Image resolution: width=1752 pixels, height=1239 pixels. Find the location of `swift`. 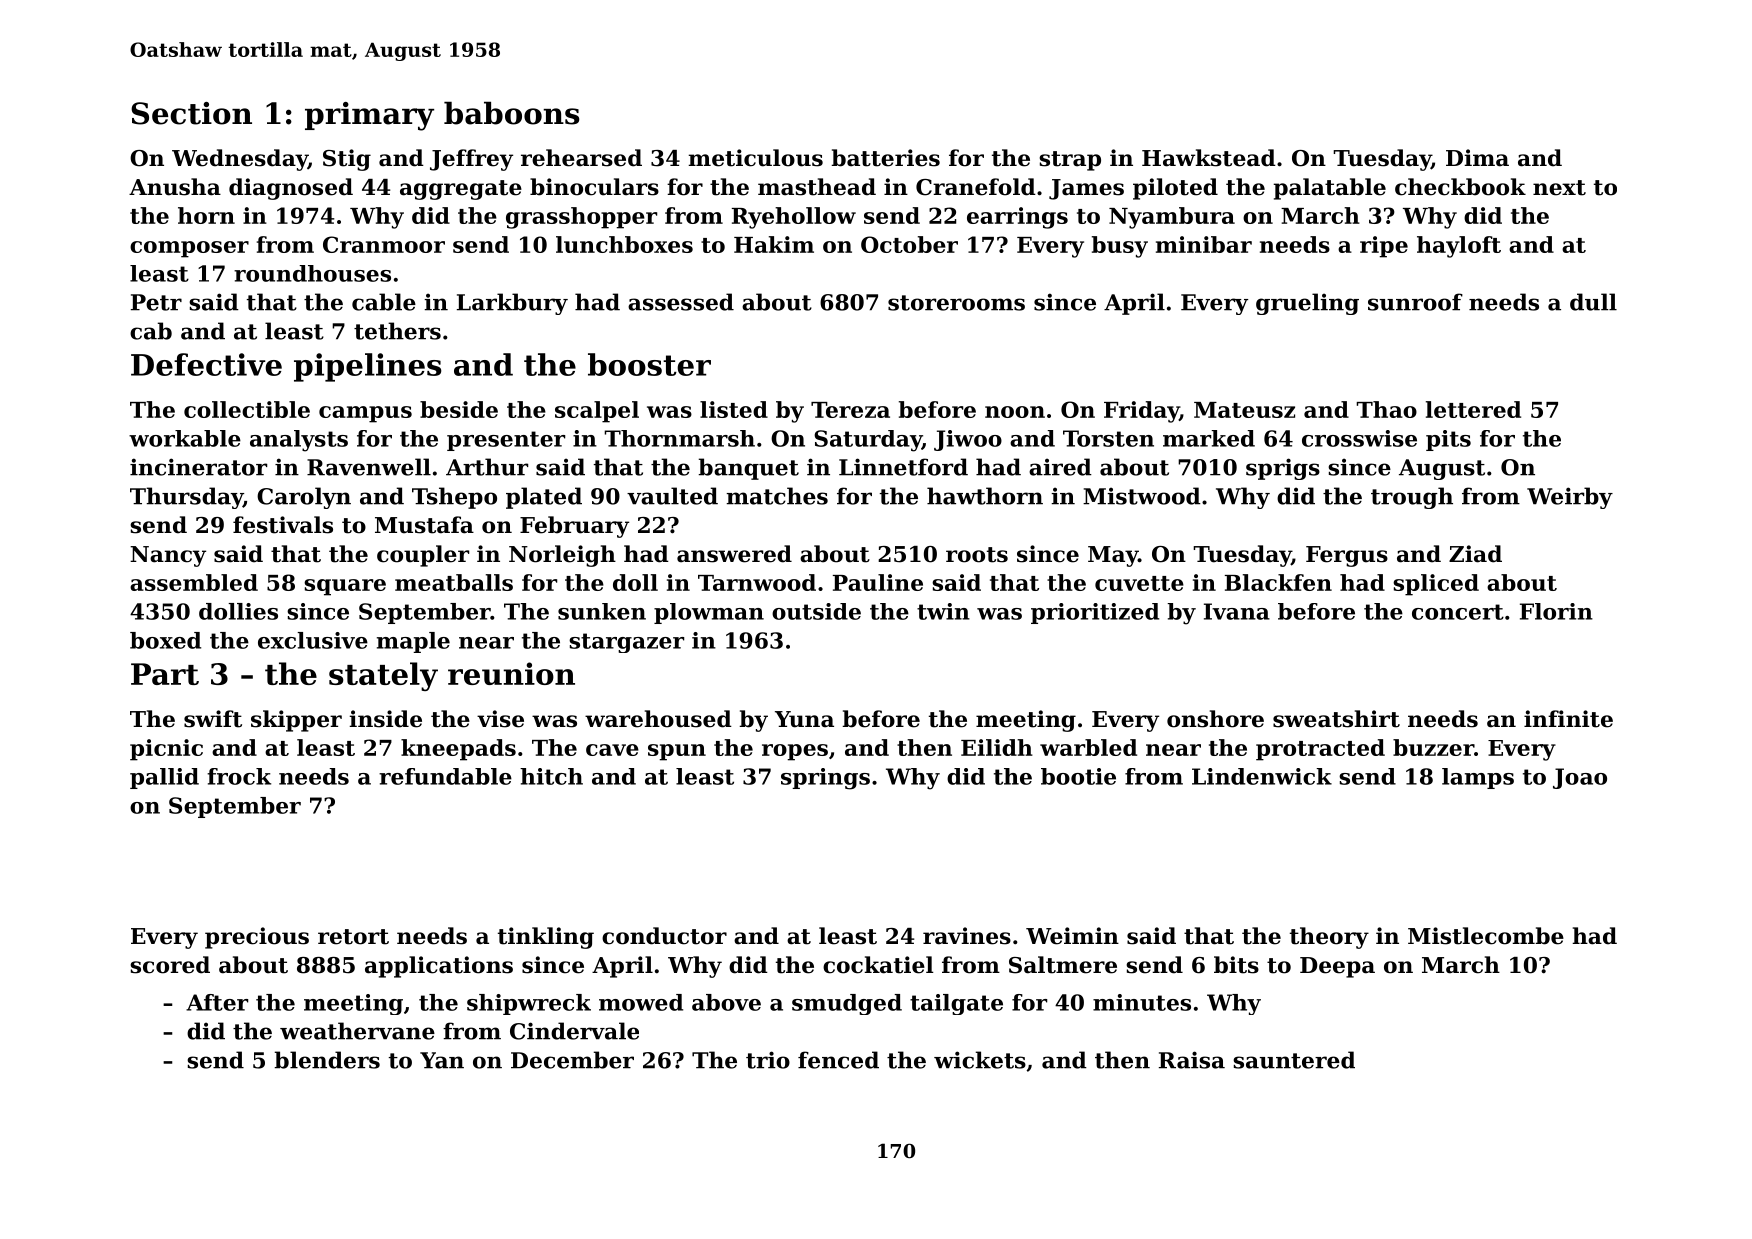

swift is located at coordinates (213, 719).
